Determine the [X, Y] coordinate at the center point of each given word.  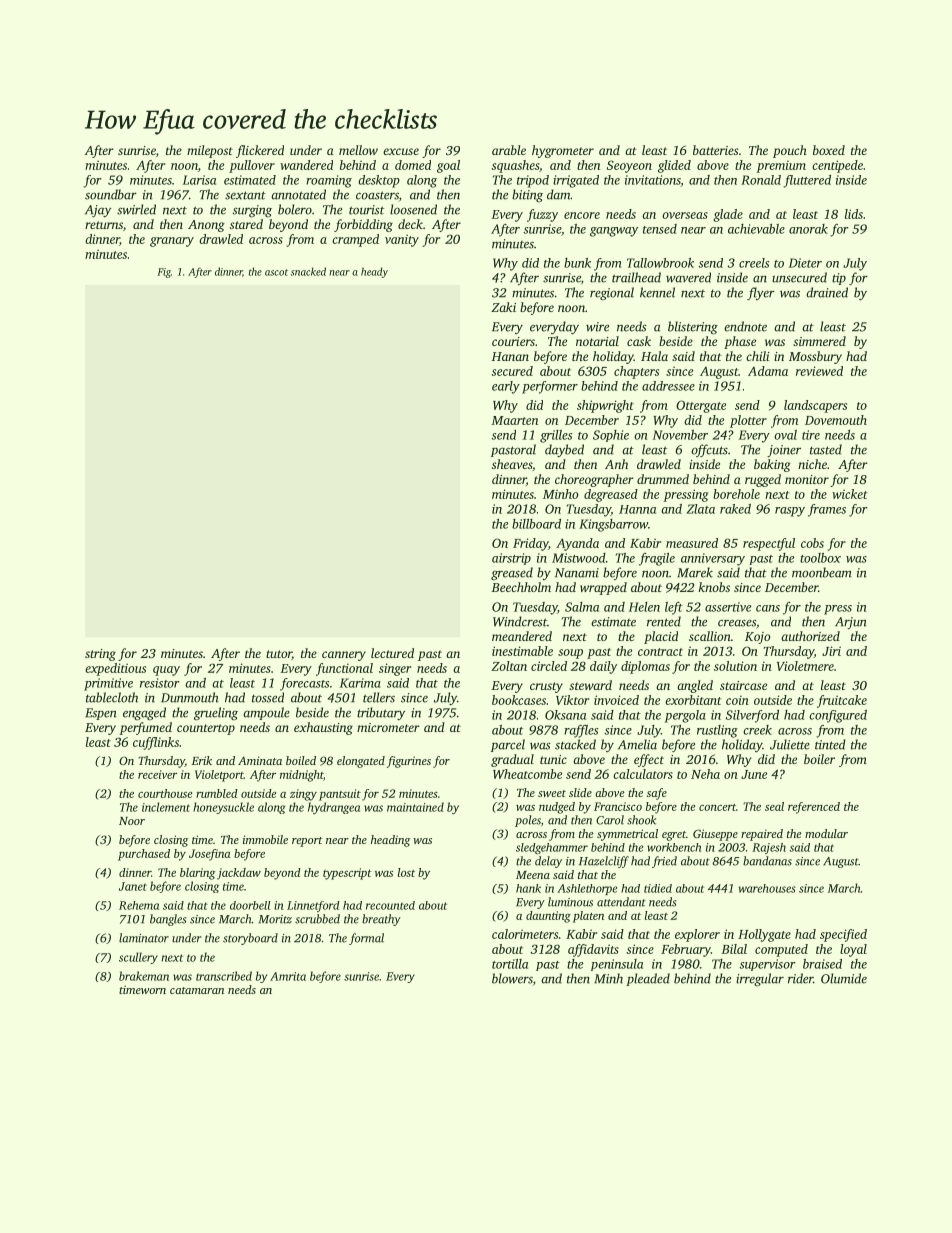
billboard [536, 524]
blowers [512, 978]
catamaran [197, 990]
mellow [358, 150]
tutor [279, 655]
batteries [715, 150]
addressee [668, 386]
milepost [210, 151]
